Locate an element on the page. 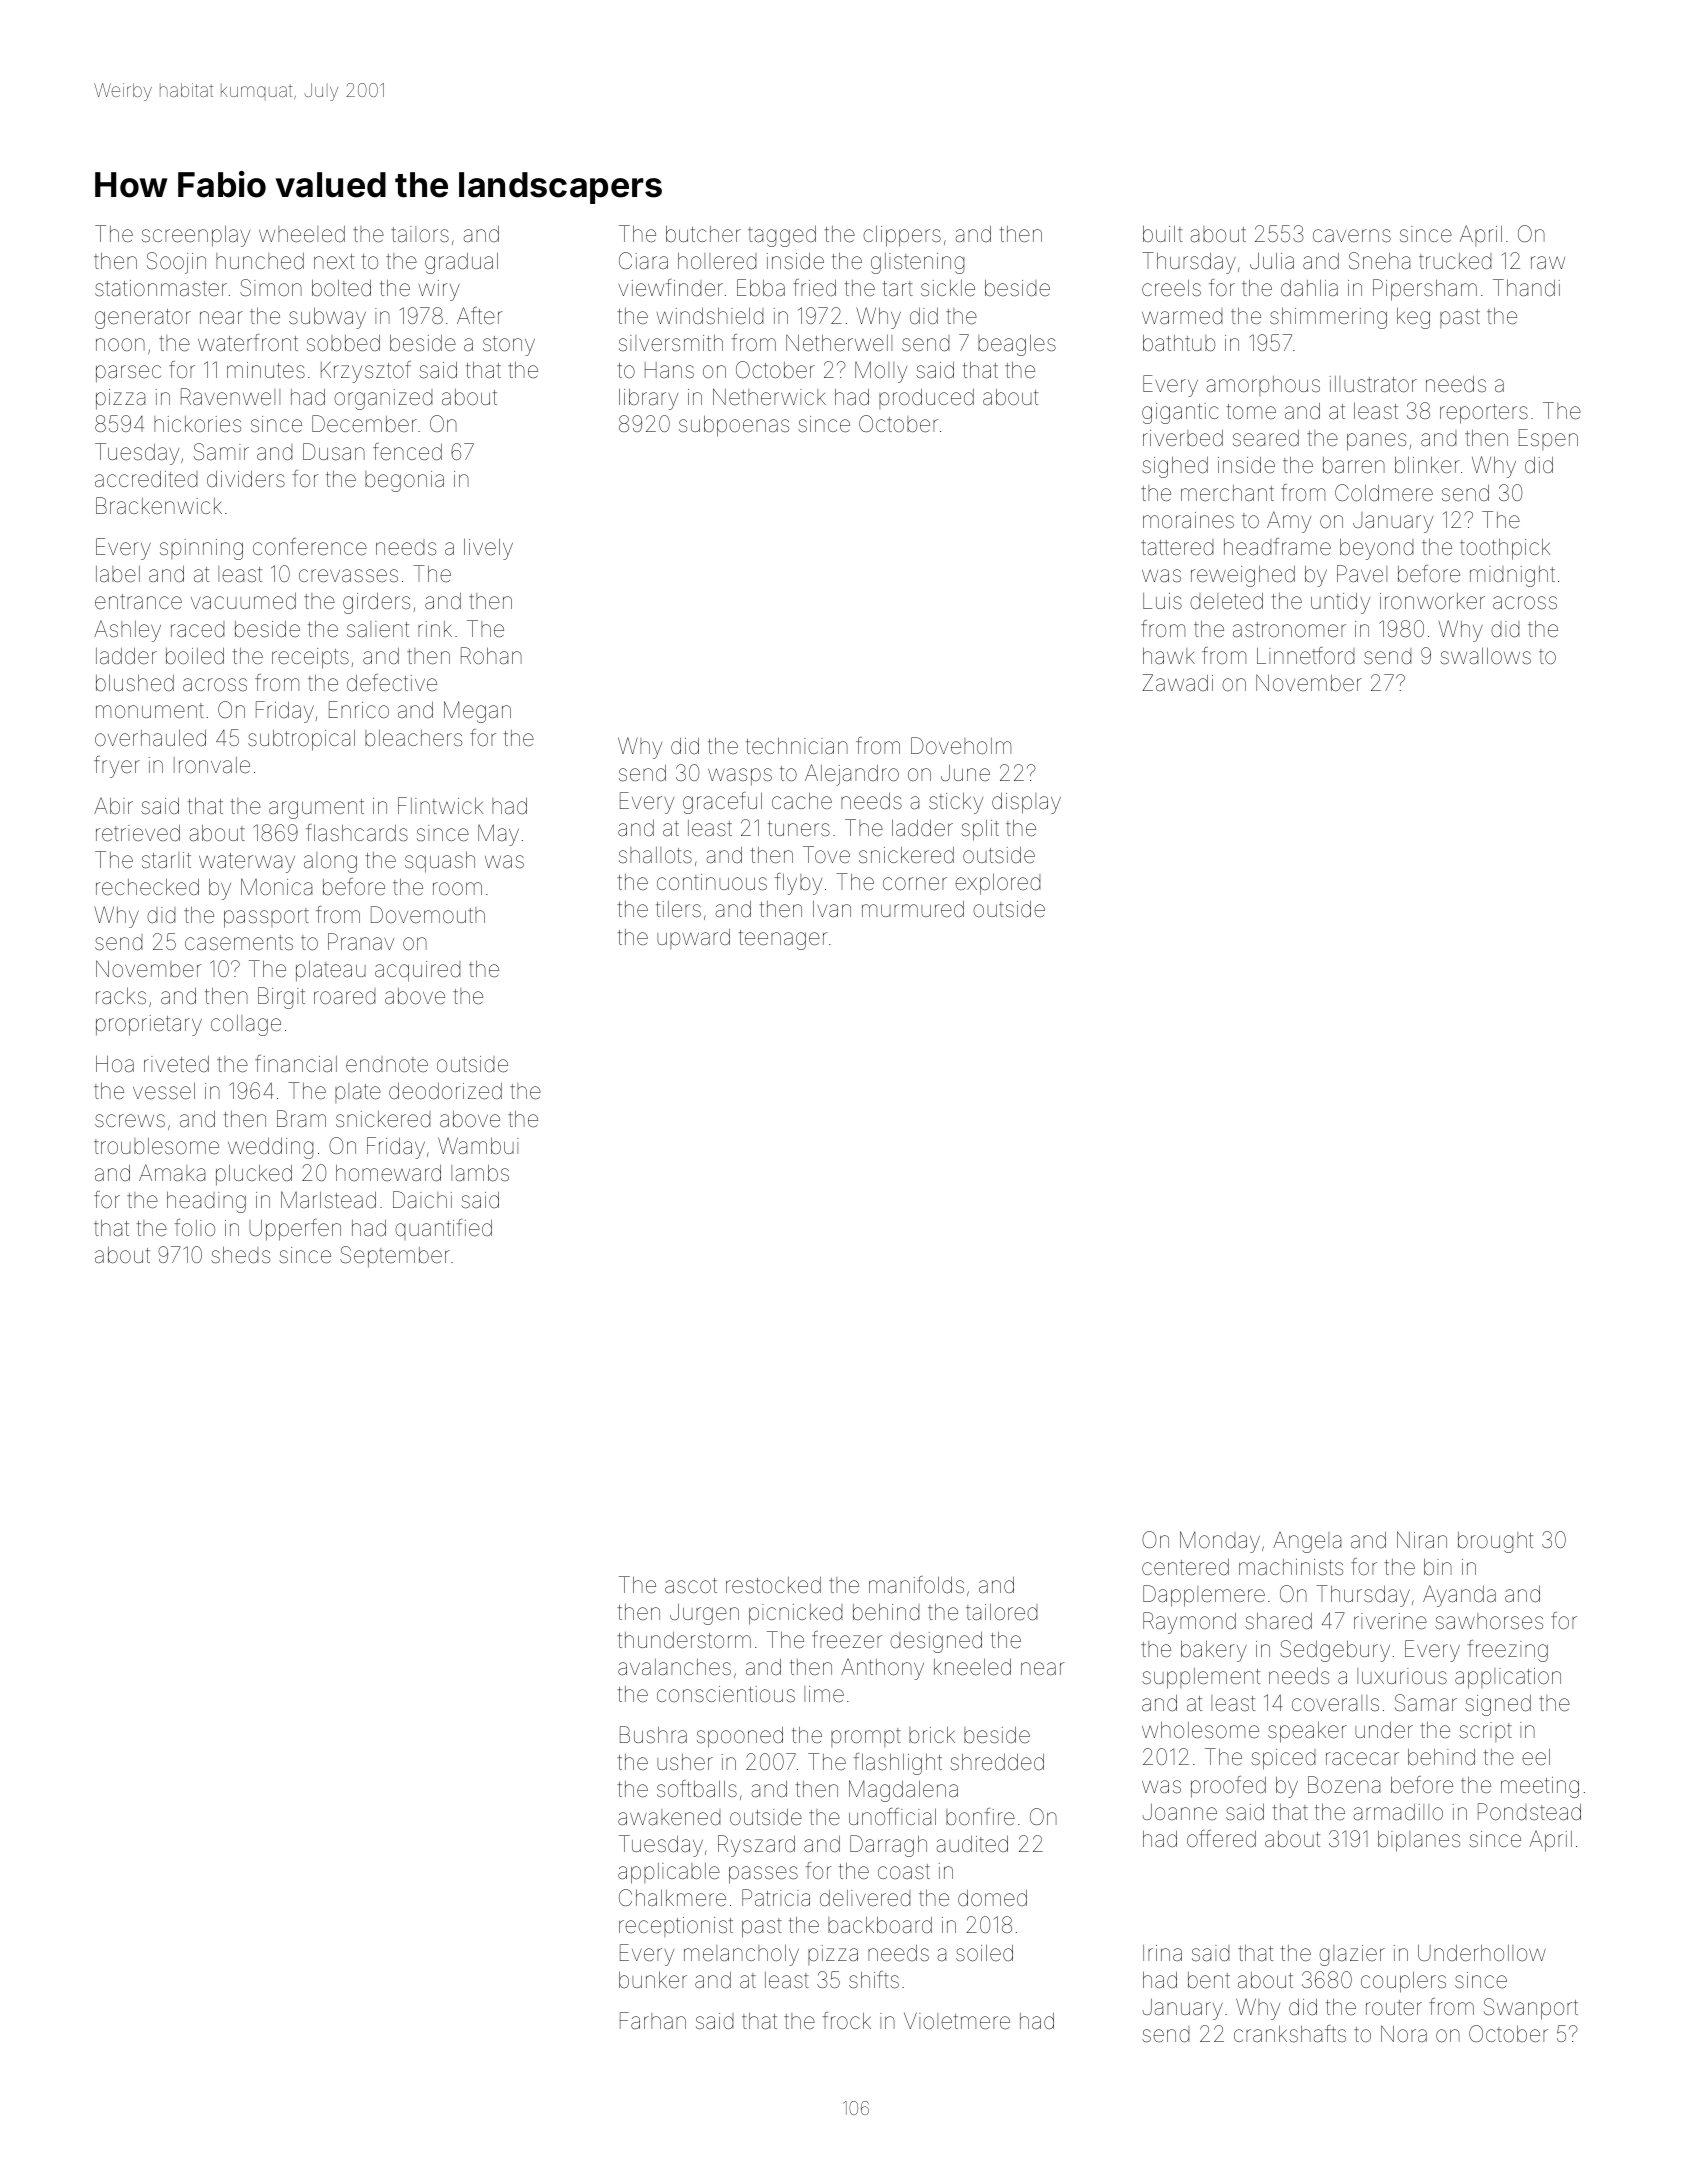 This document has height=2178, width=1683. Ravenwell is located at coordinates (230, 397).
